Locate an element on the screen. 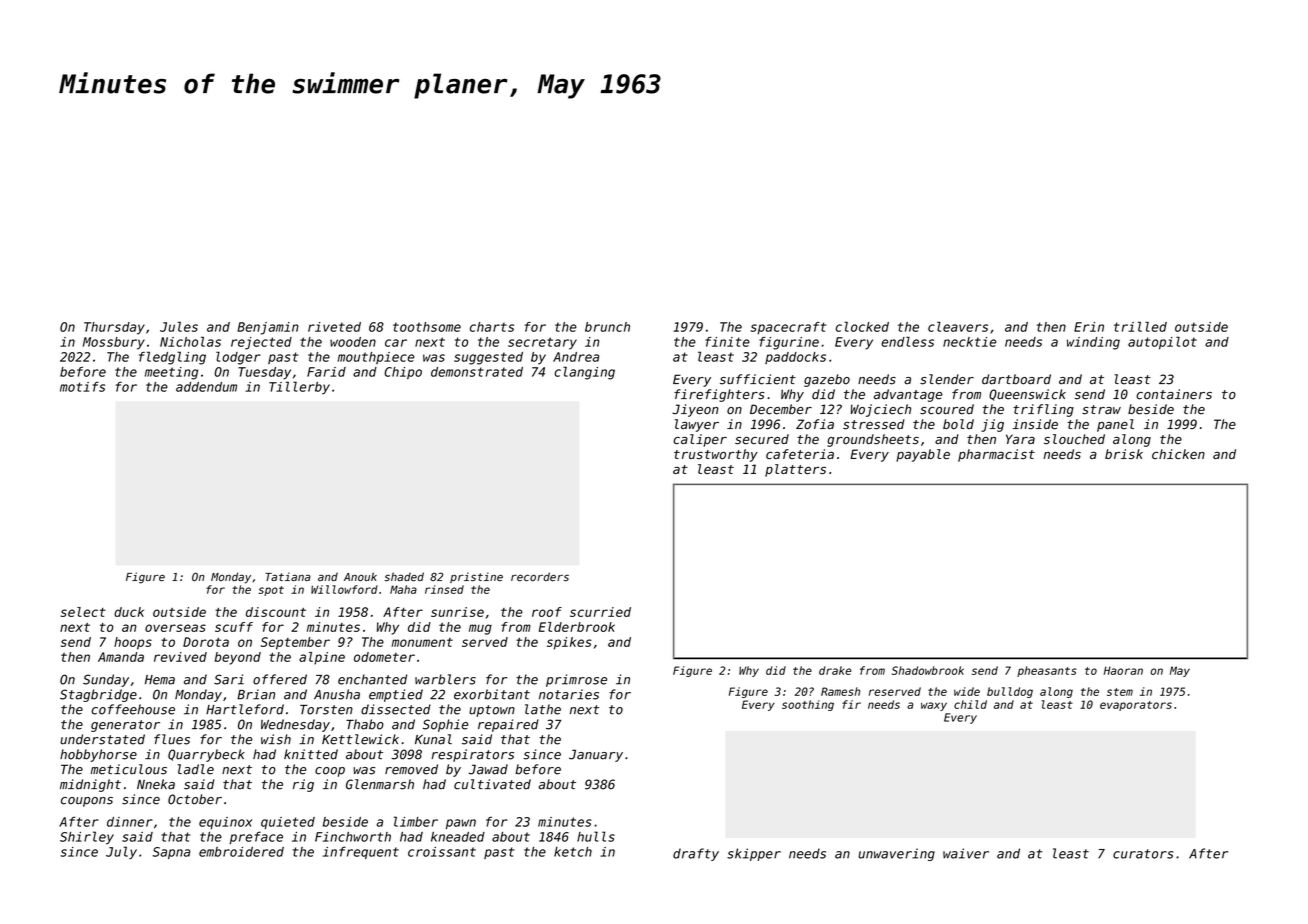  knitted is located at coordinates (311, 754).
